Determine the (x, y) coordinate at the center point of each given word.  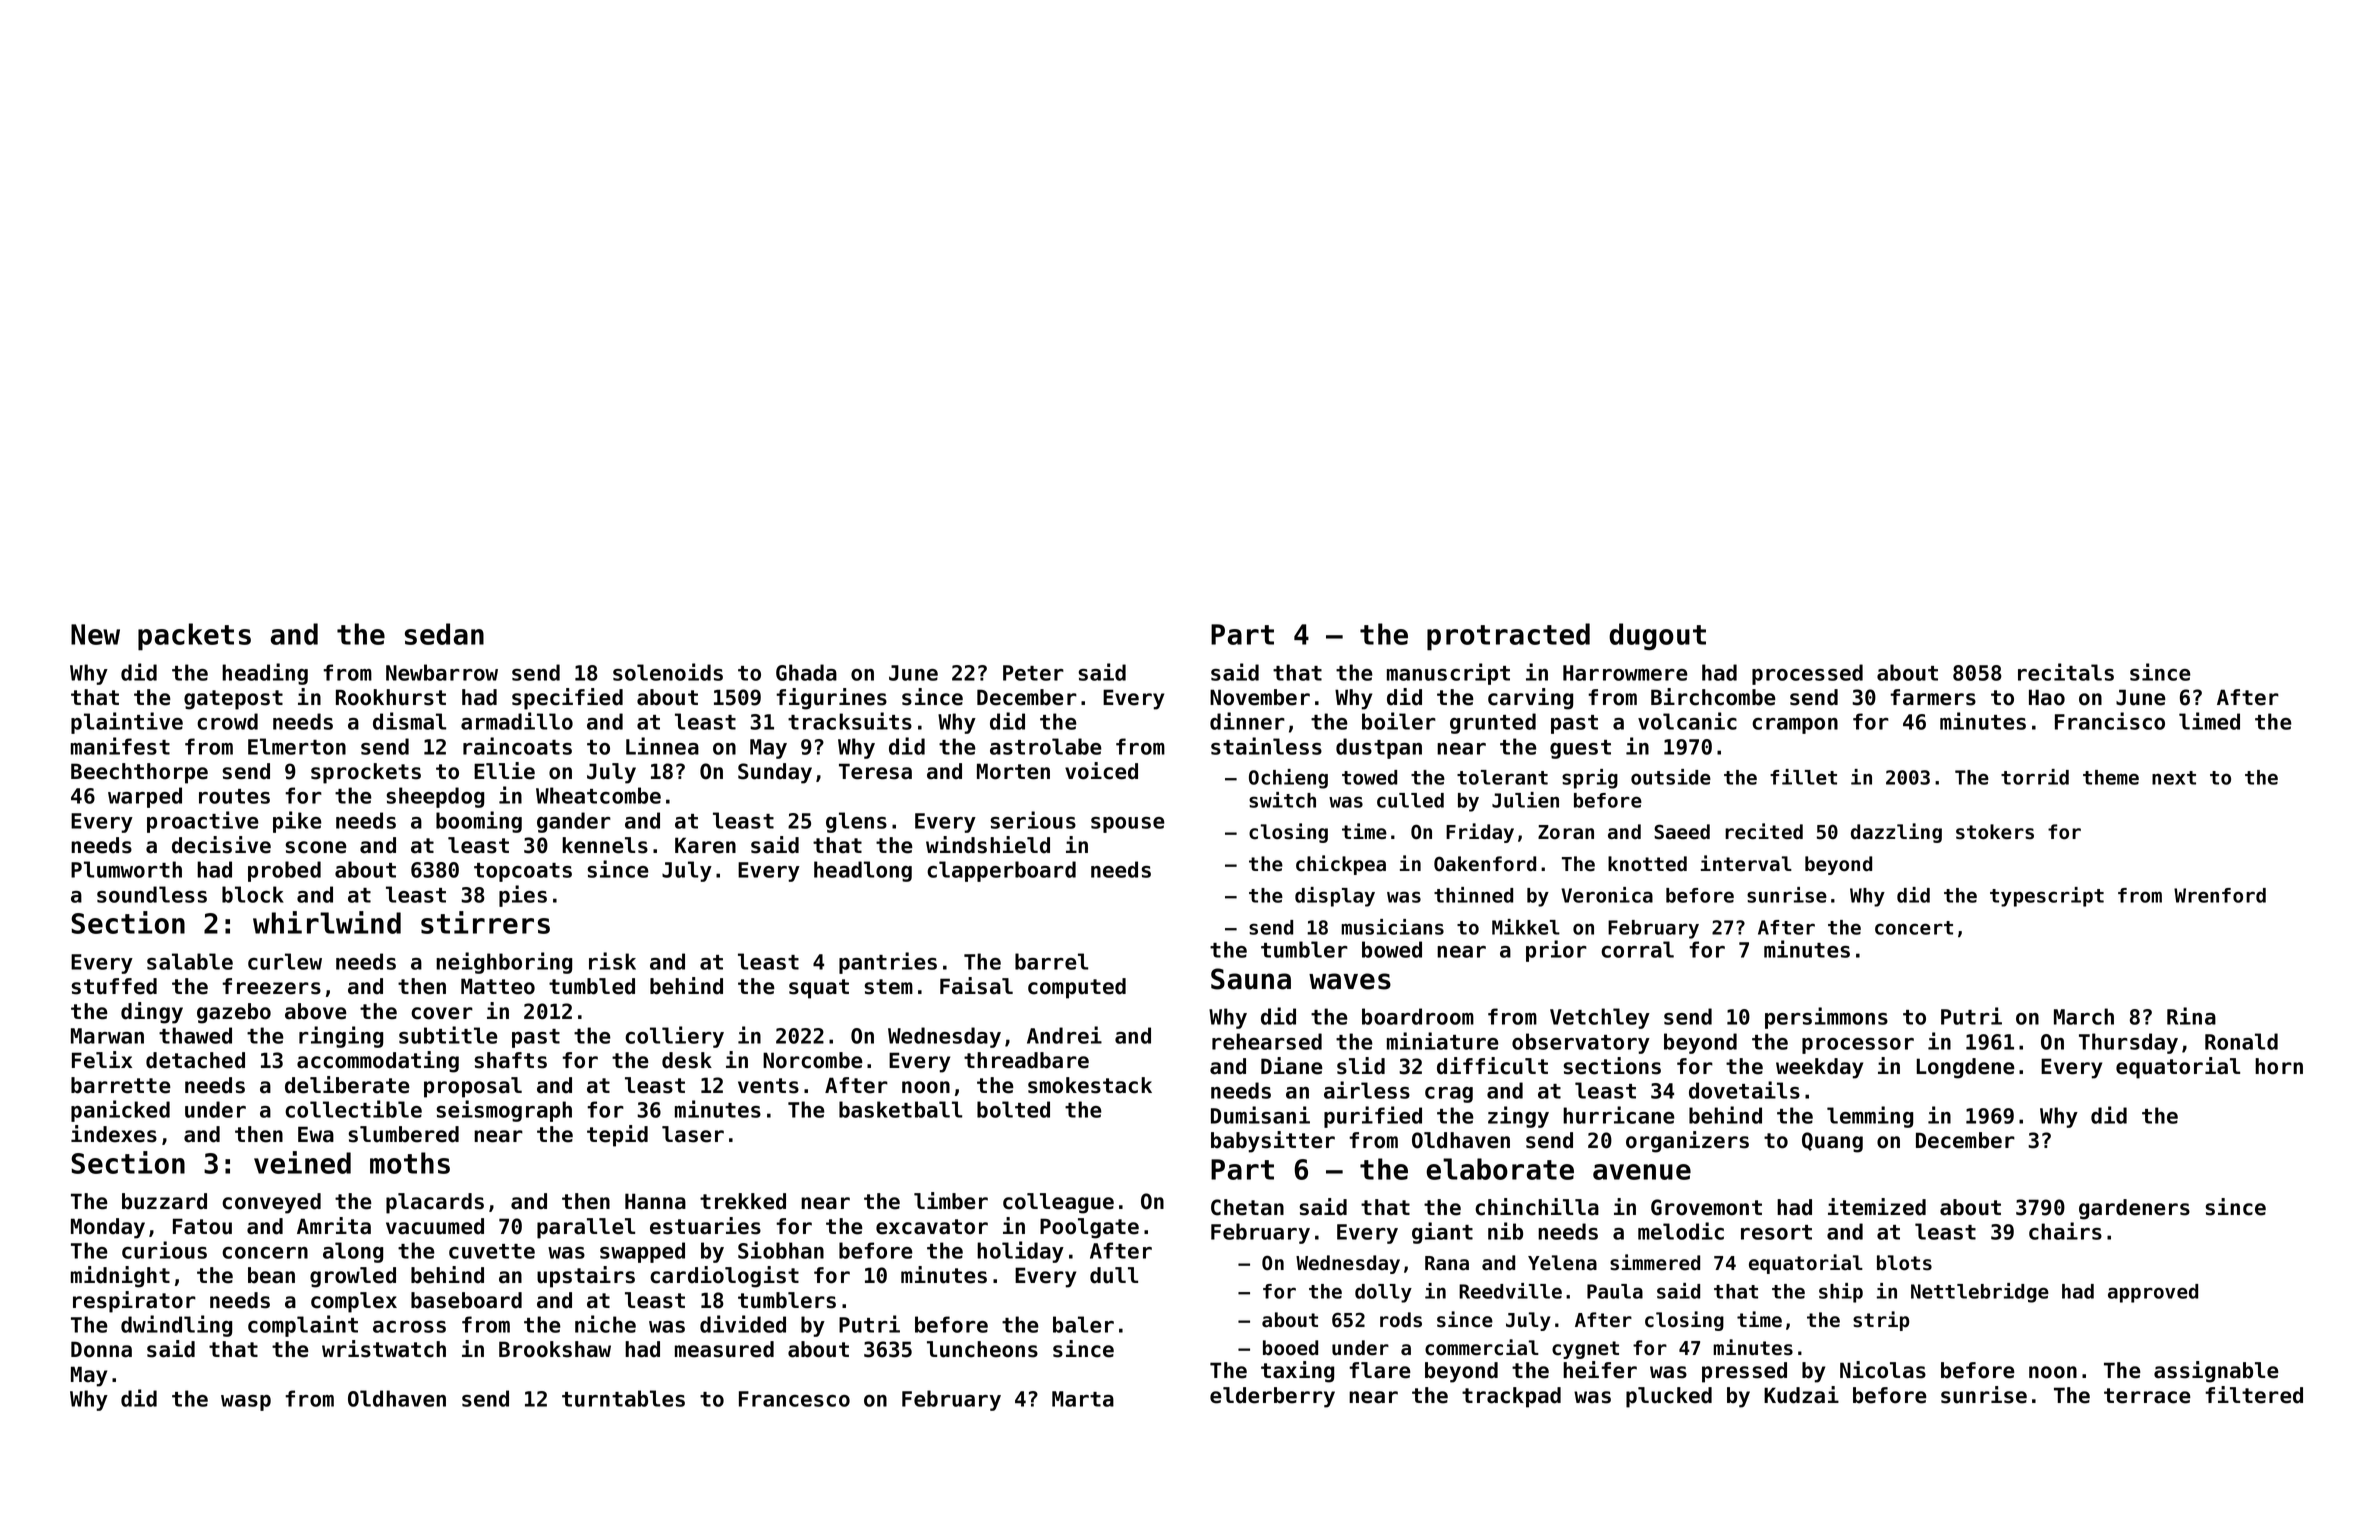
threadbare (1026, 1060)
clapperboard (1001, 871)
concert (1914, 928)
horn (2279, 1066)
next (2174, 778)
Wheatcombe (598, 795)
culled (1410, 800)
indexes (114, 1134)
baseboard (466, 1300)
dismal (409, 721)
